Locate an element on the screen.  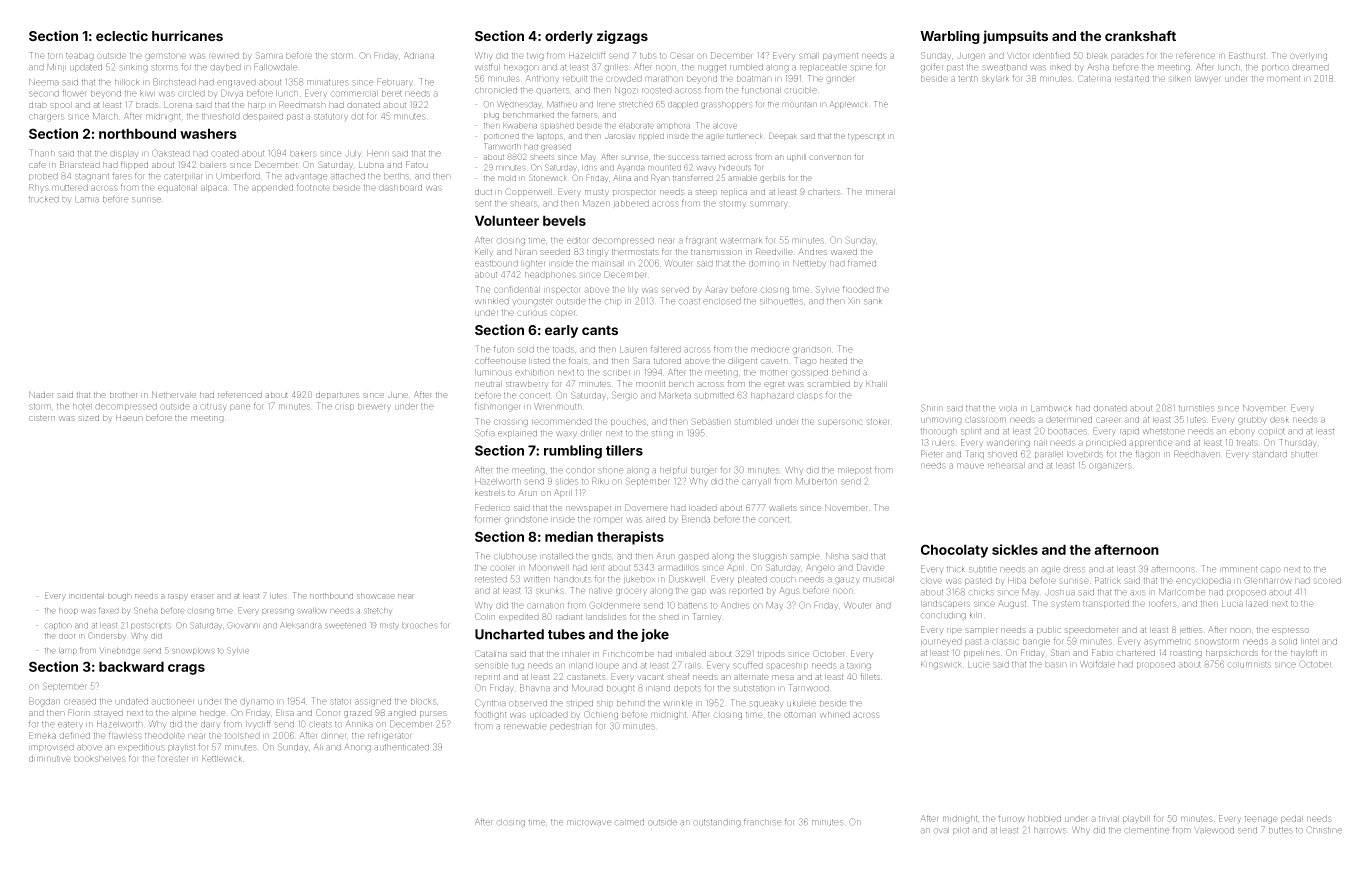
sank is located at coordinates (873, 301).
